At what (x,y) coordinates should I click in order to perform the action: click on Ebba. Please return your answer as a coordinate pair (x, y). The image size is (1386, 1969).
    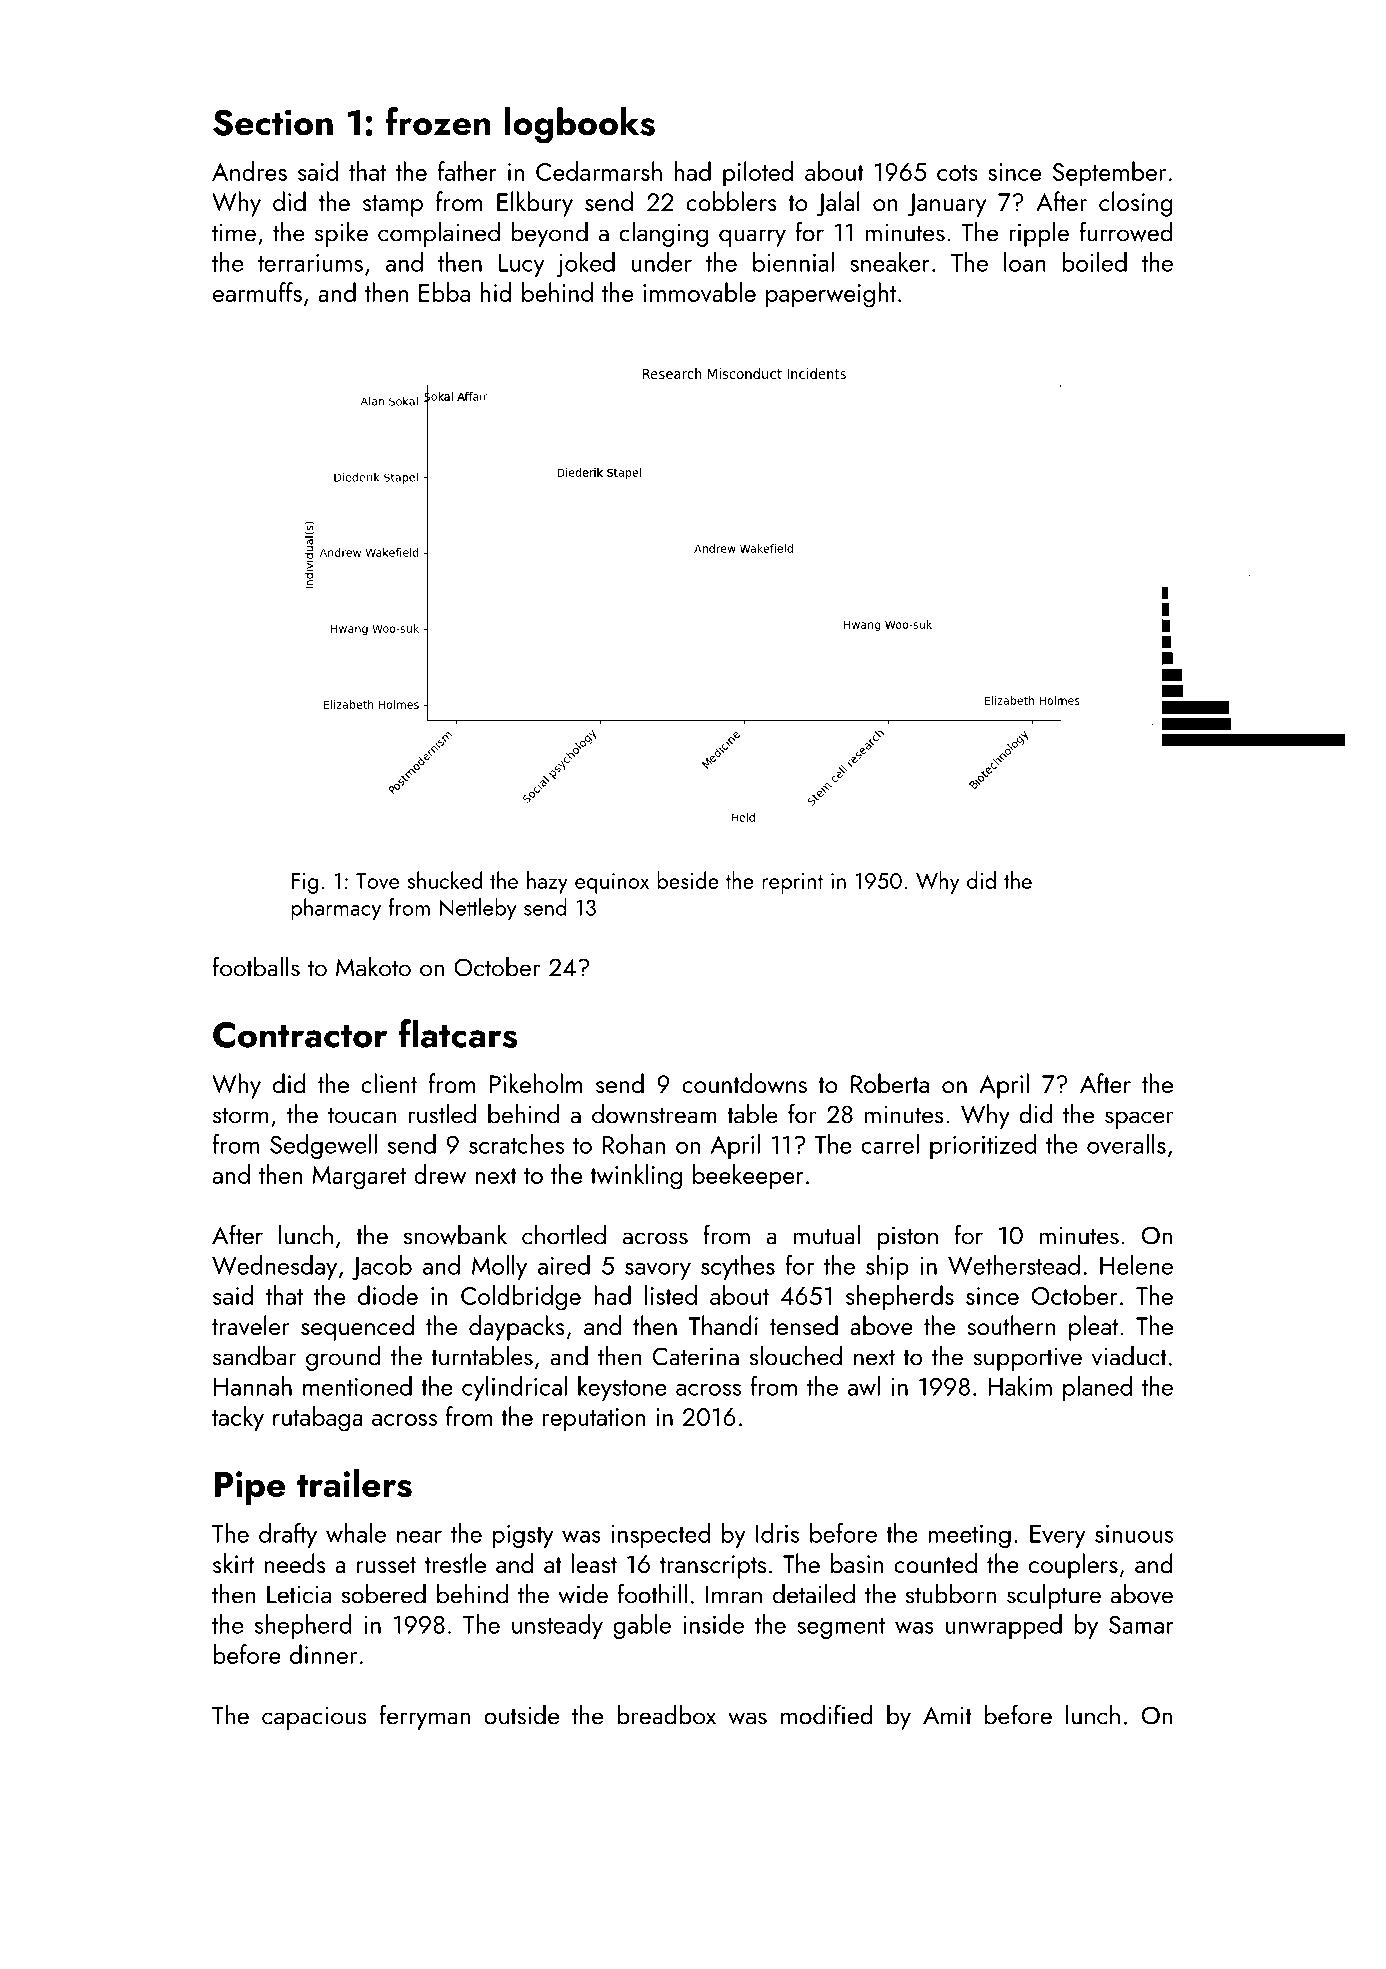
    Looking at the image, I should click on (444, 292).
